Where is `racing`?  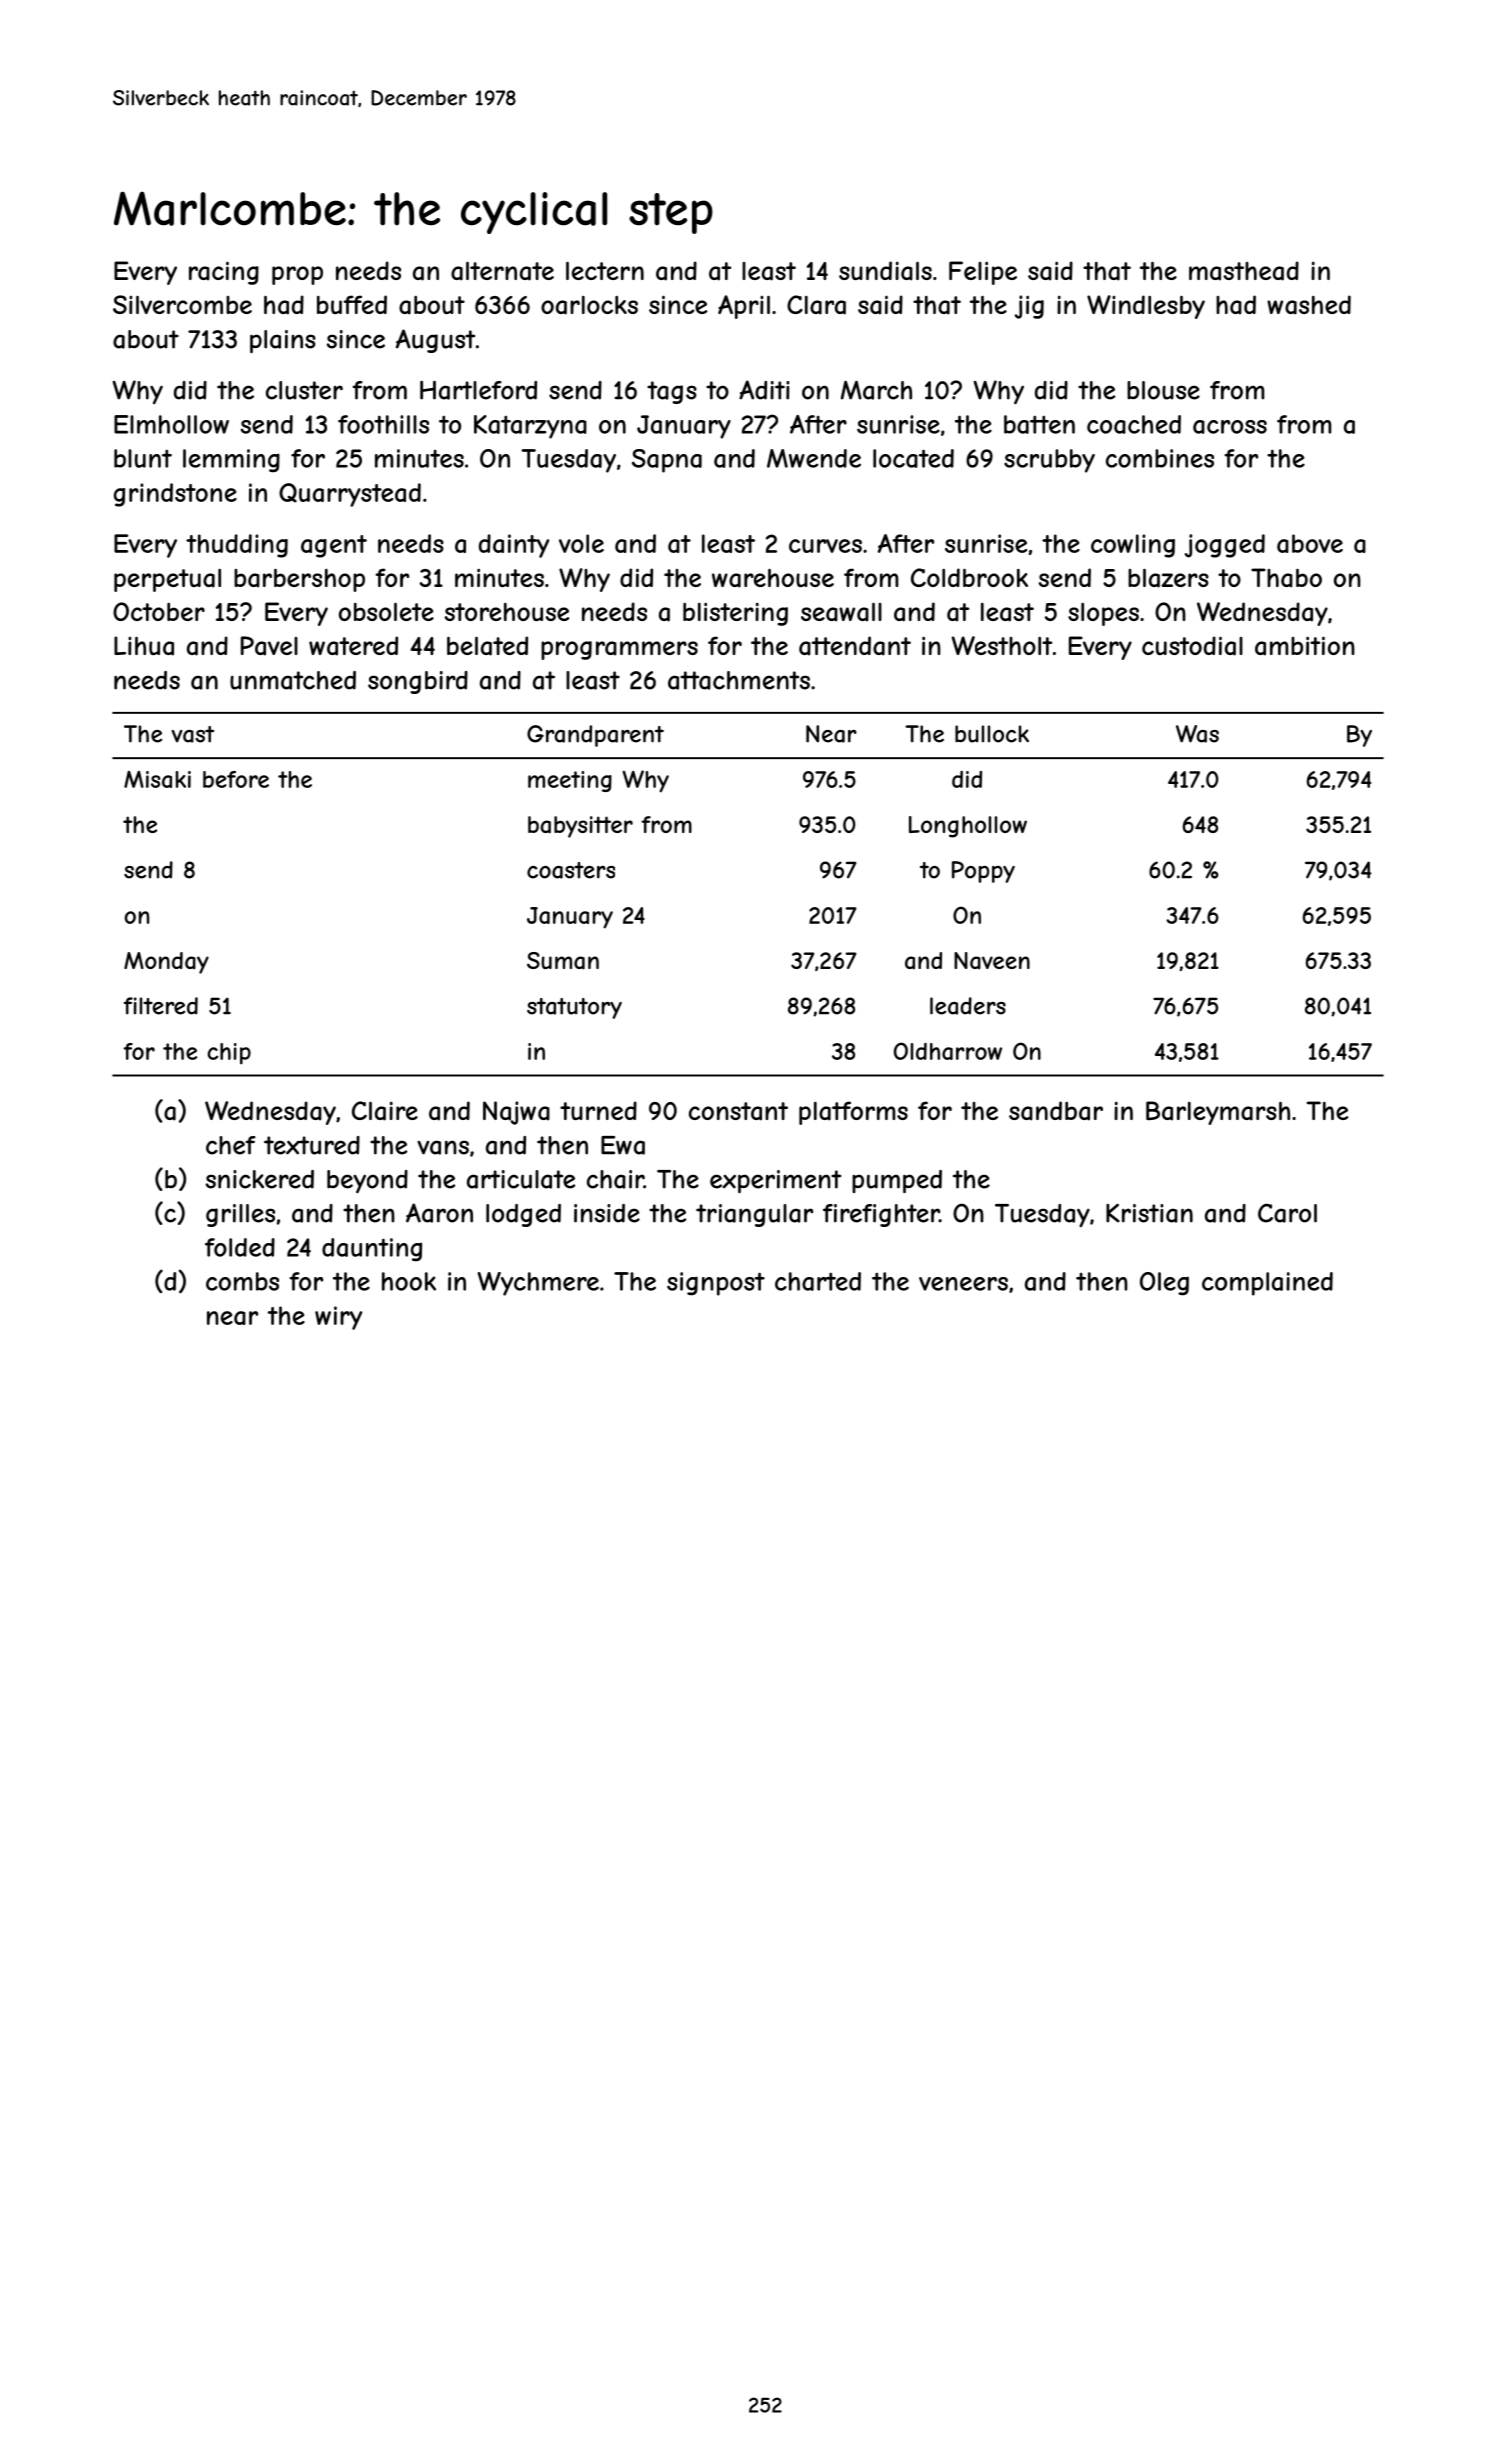 racing is located at coordinates (224, 273).
